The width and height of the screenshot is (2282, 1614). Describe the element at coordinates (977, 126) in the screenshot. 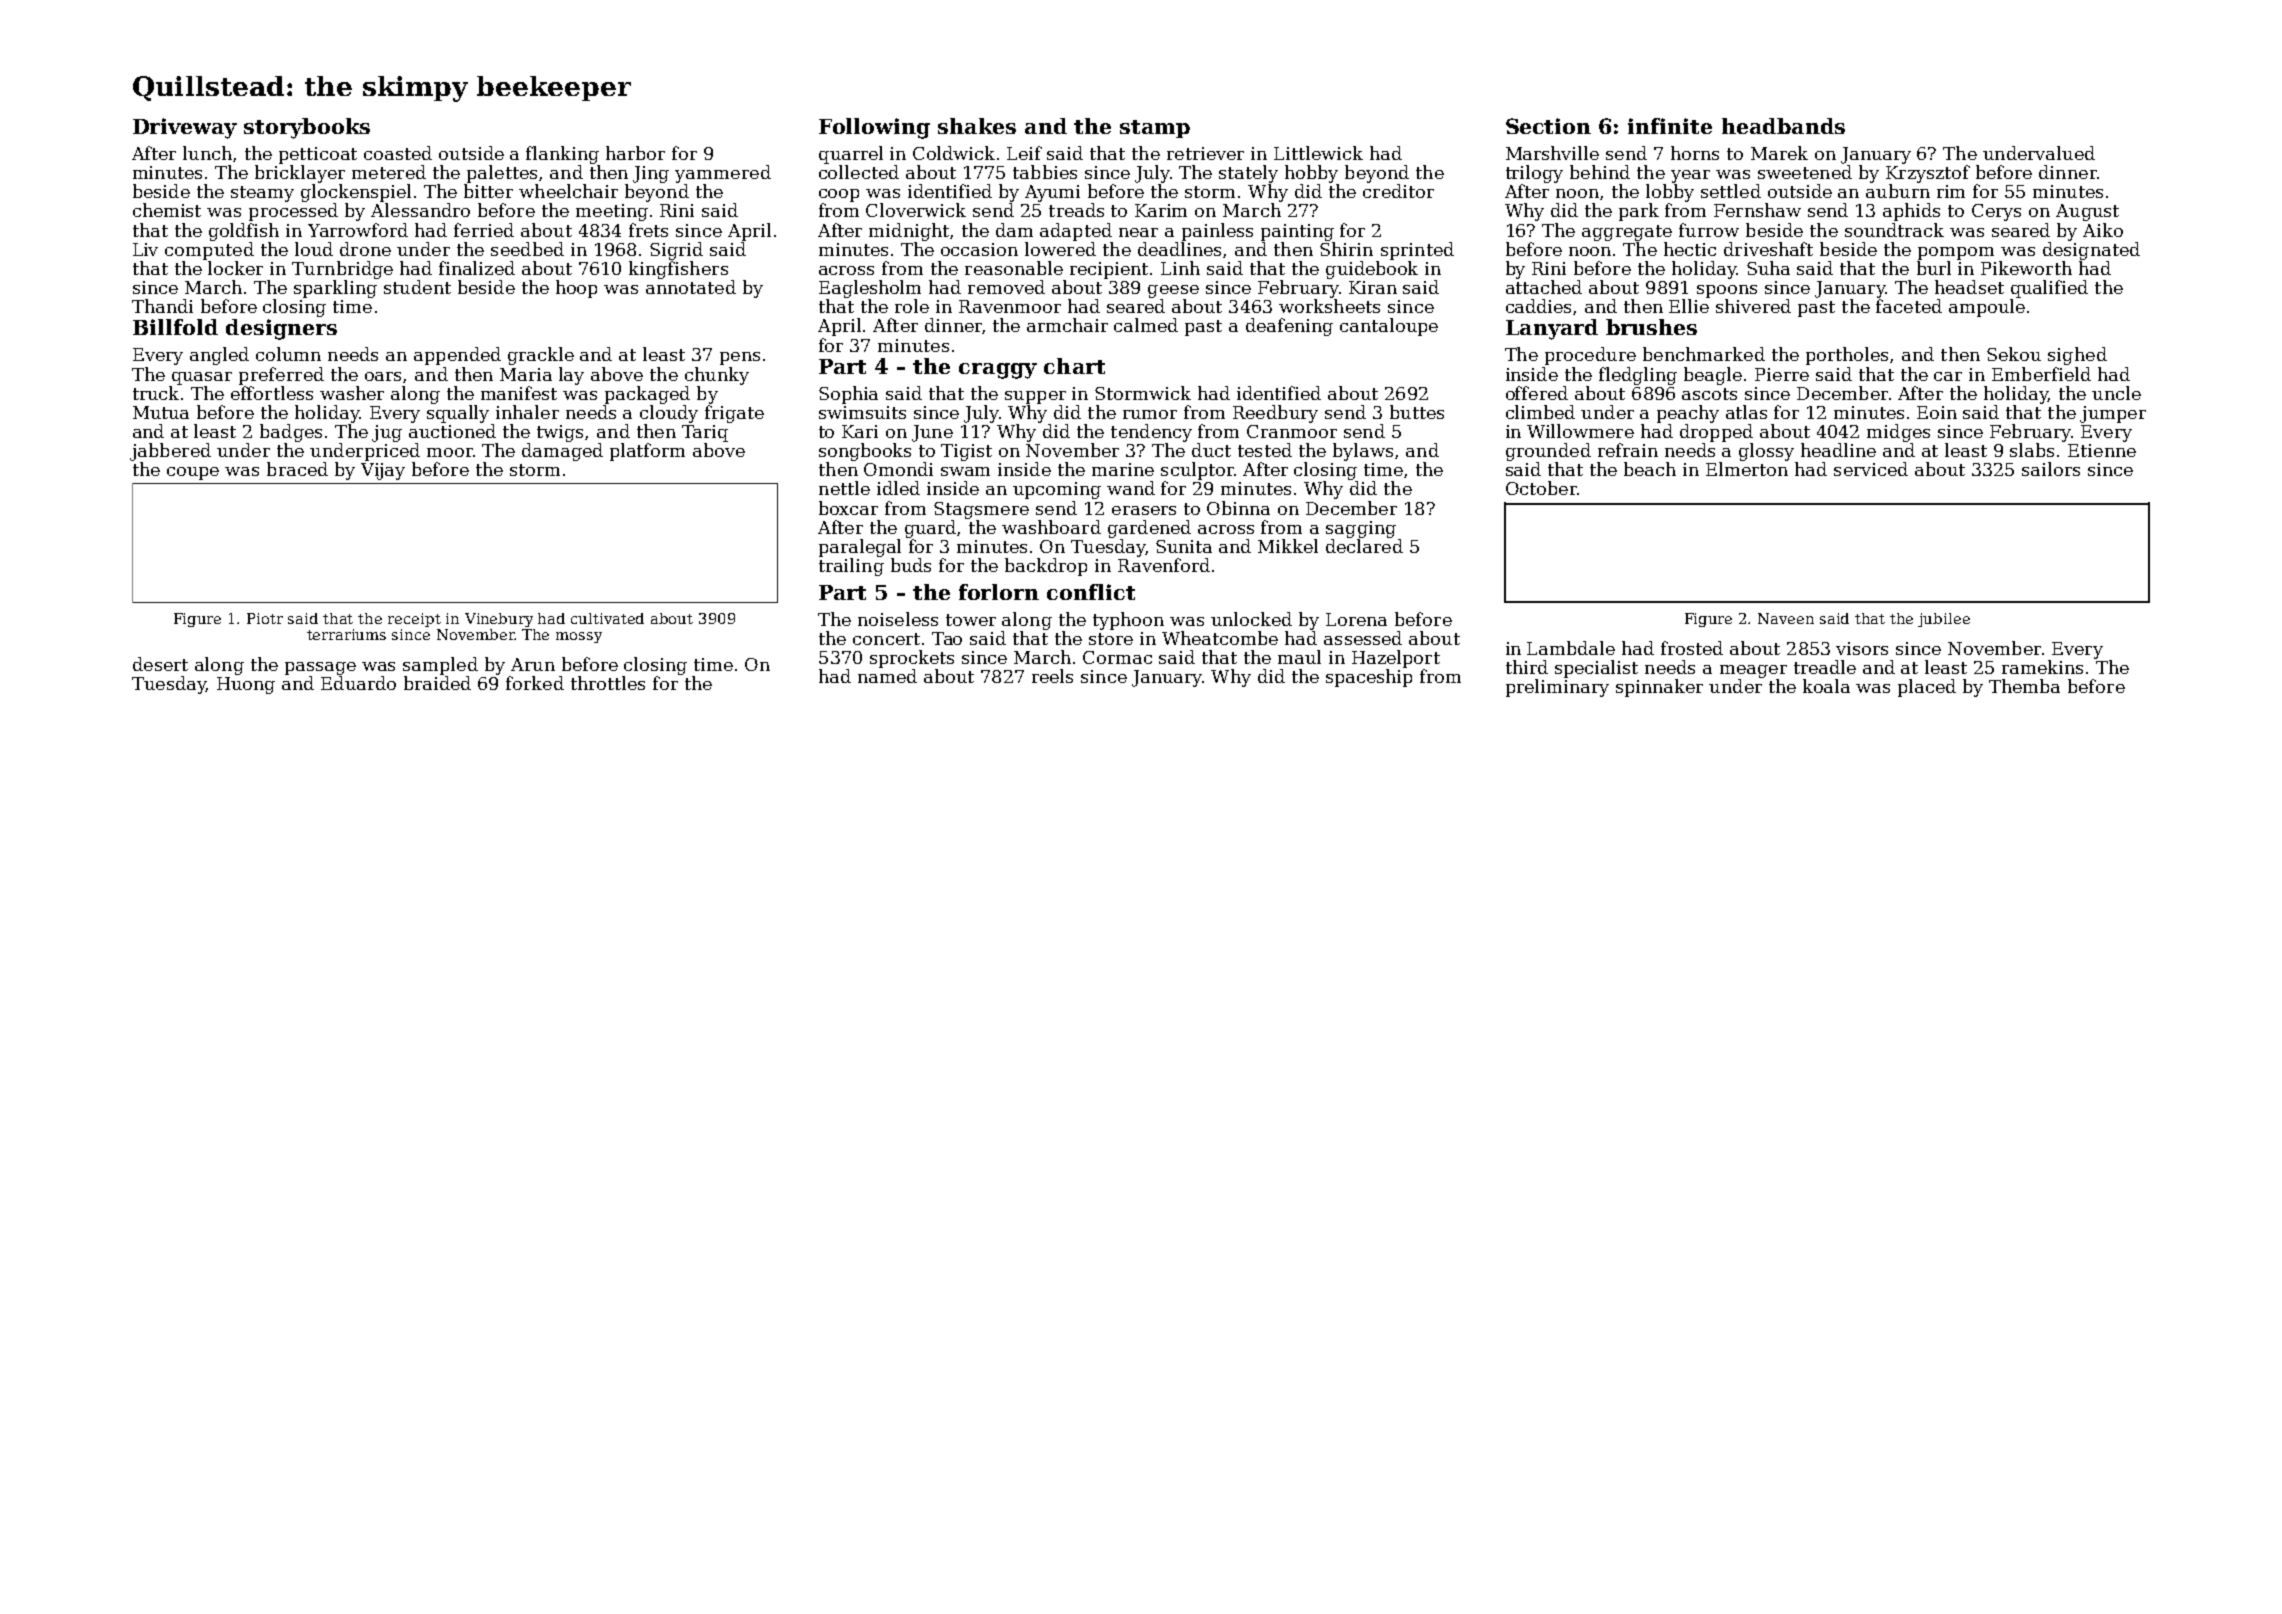

I see `shakes` at that location.
